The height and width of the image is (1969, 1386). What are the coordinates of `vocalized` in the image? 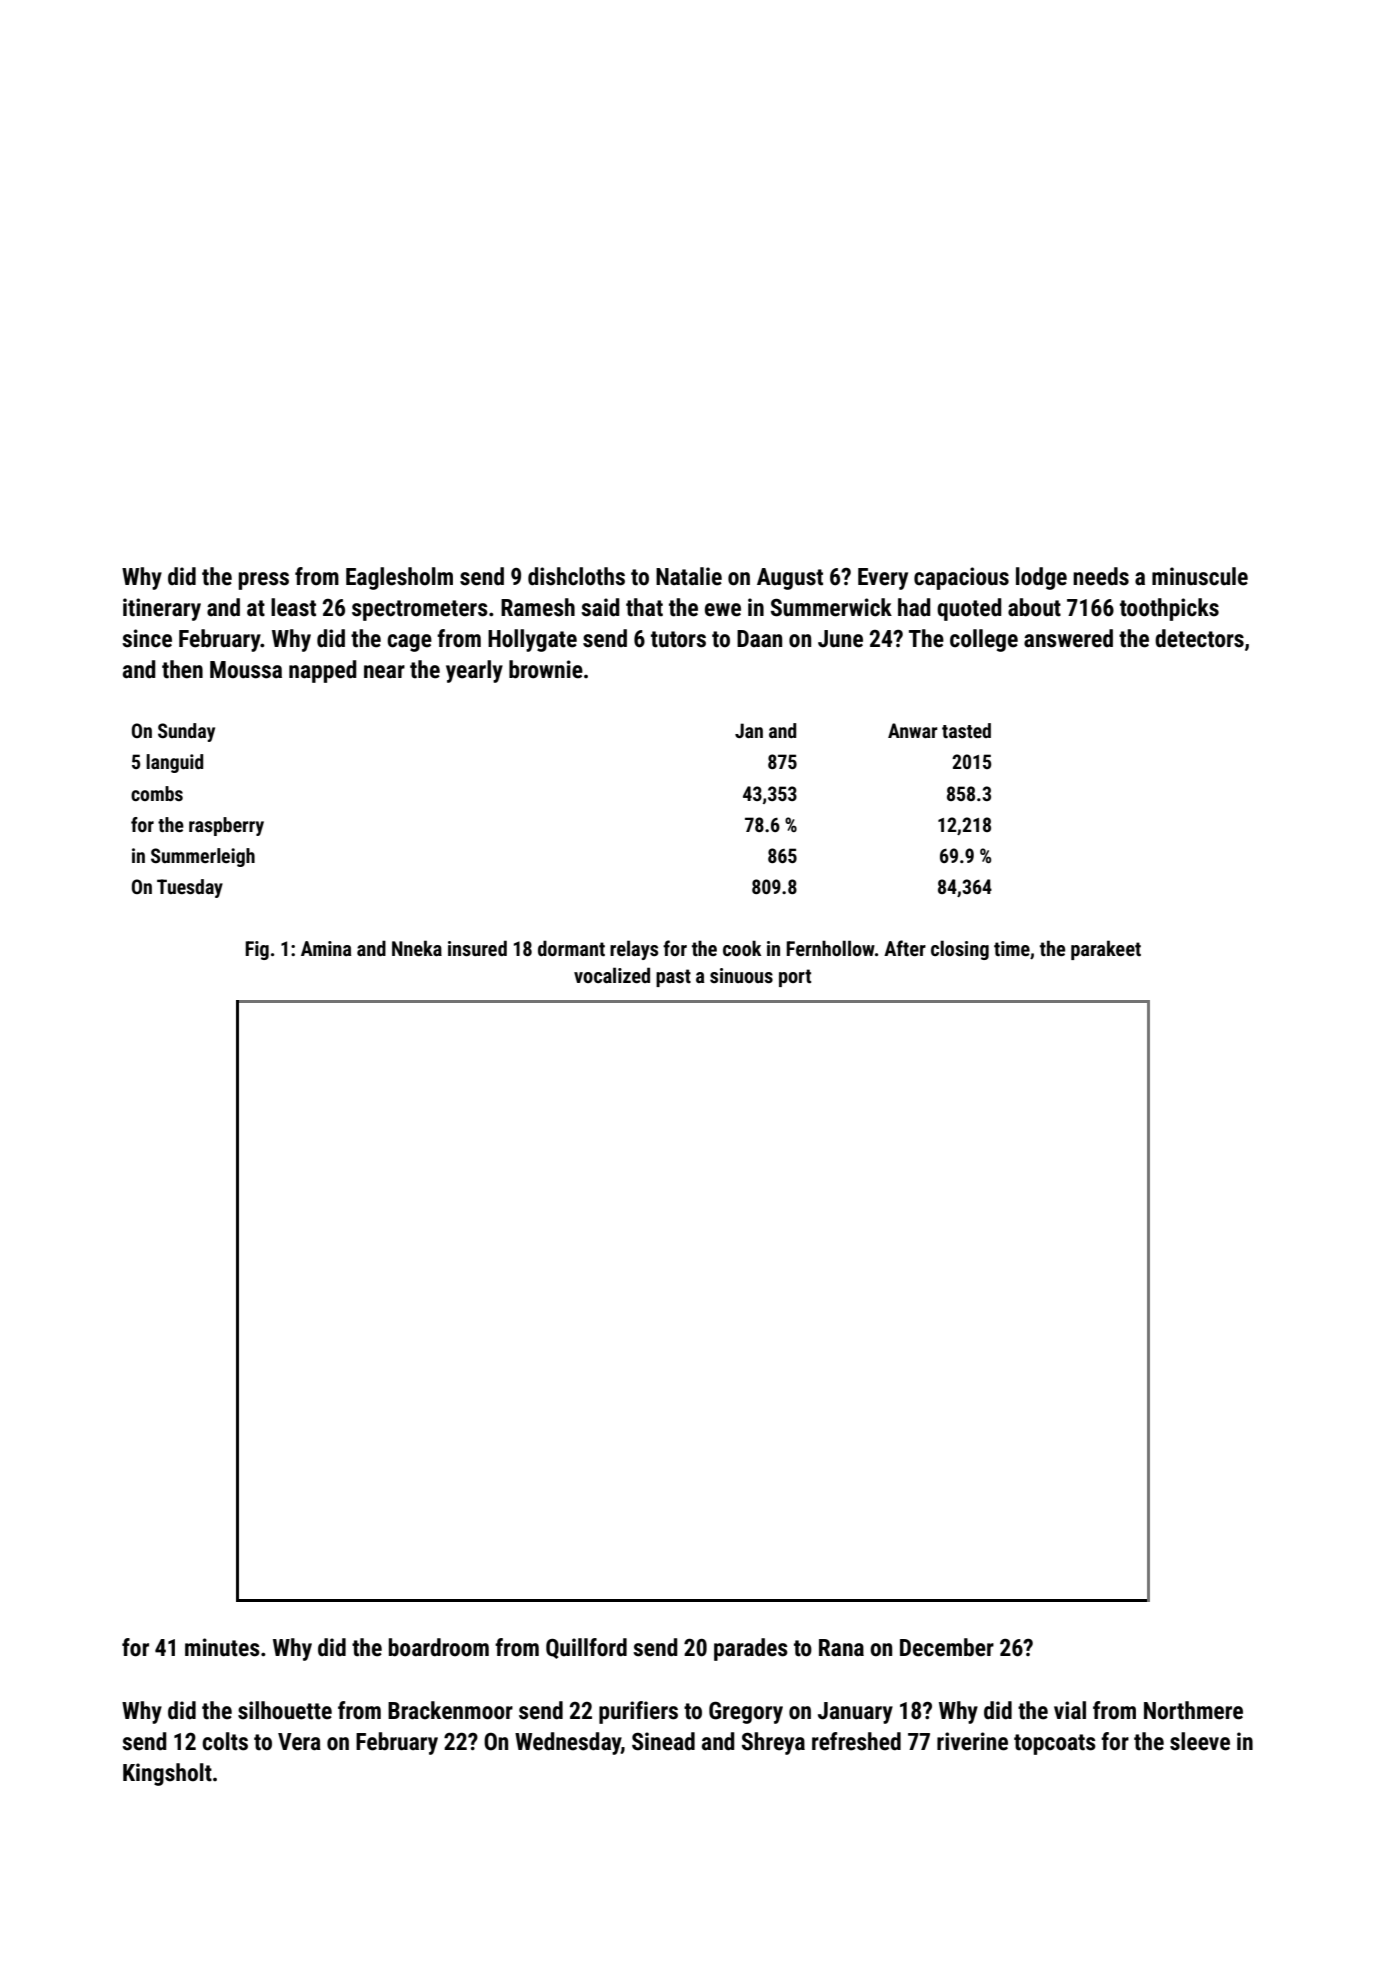 It's located at (612, 975).
